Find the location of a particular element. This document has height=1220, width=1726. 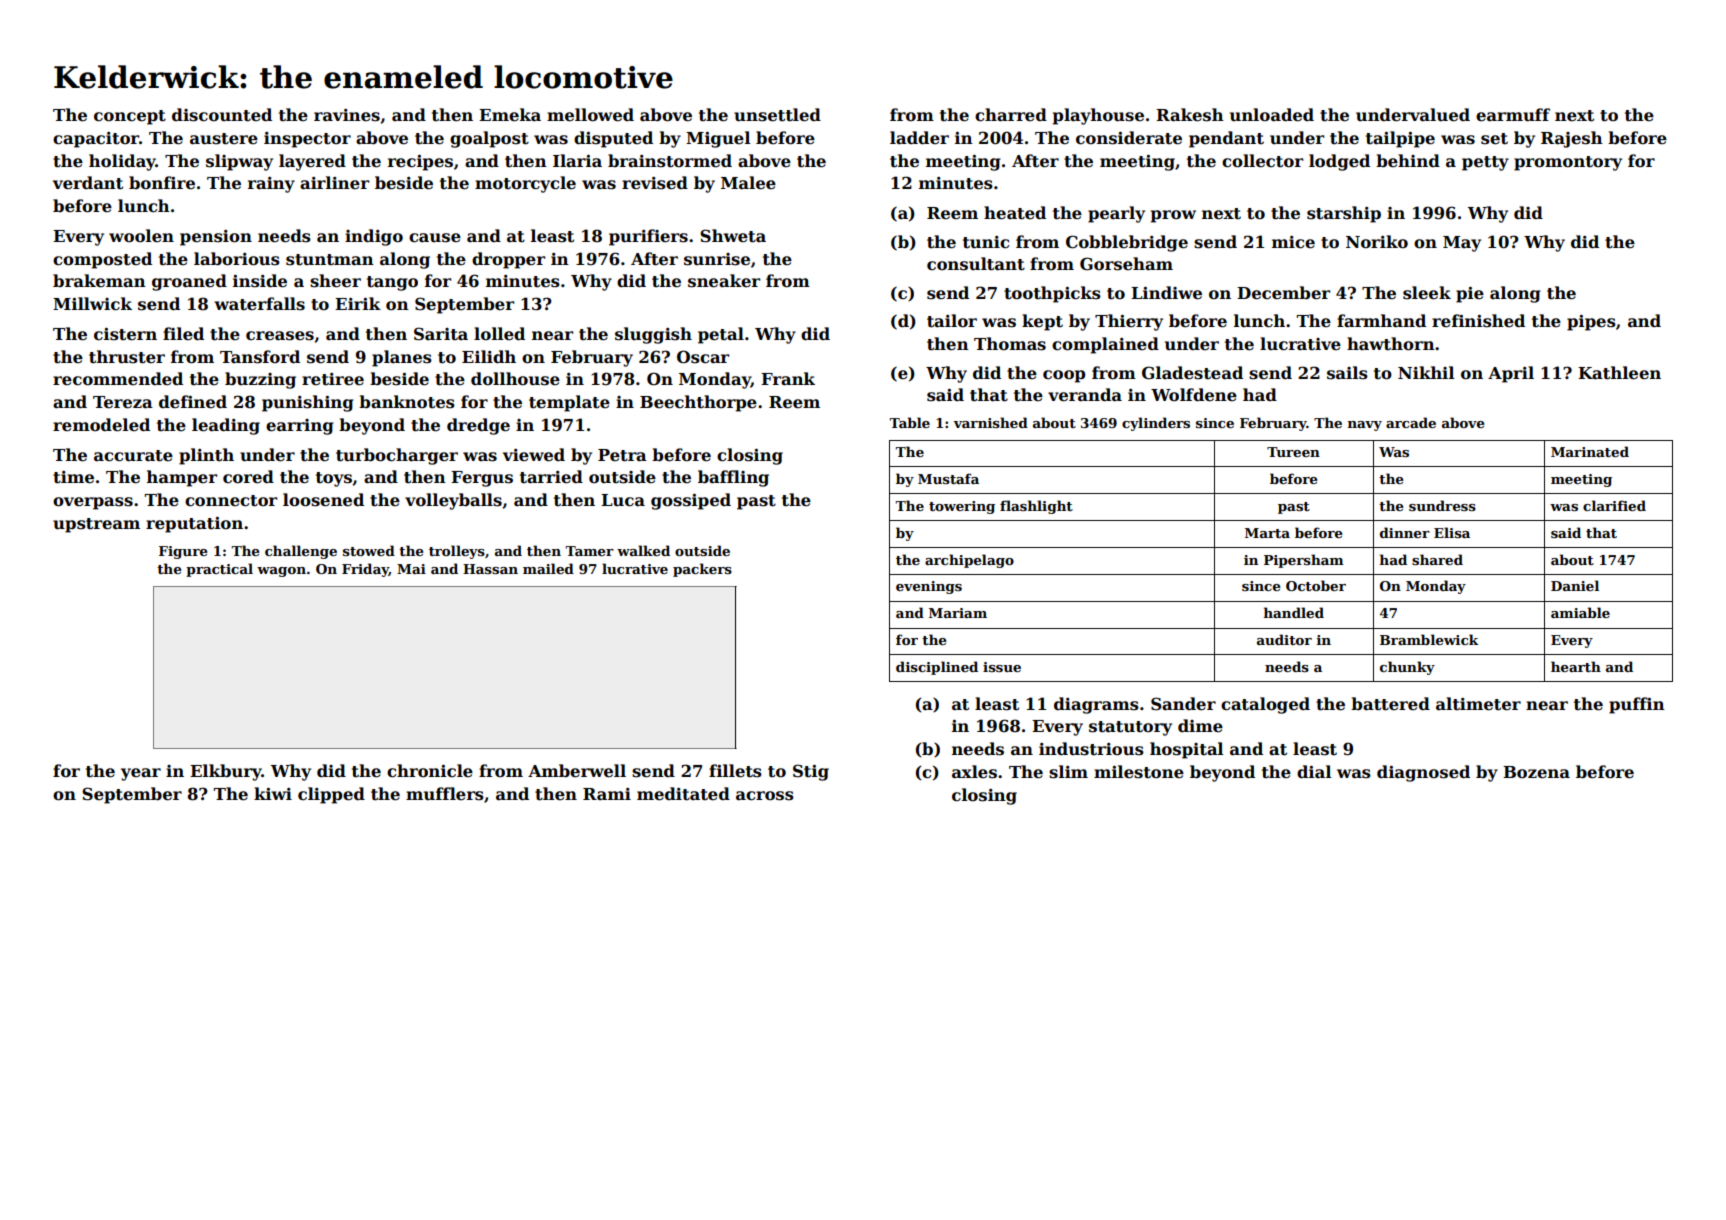

goalpost is located at coordinates (489, 139).
